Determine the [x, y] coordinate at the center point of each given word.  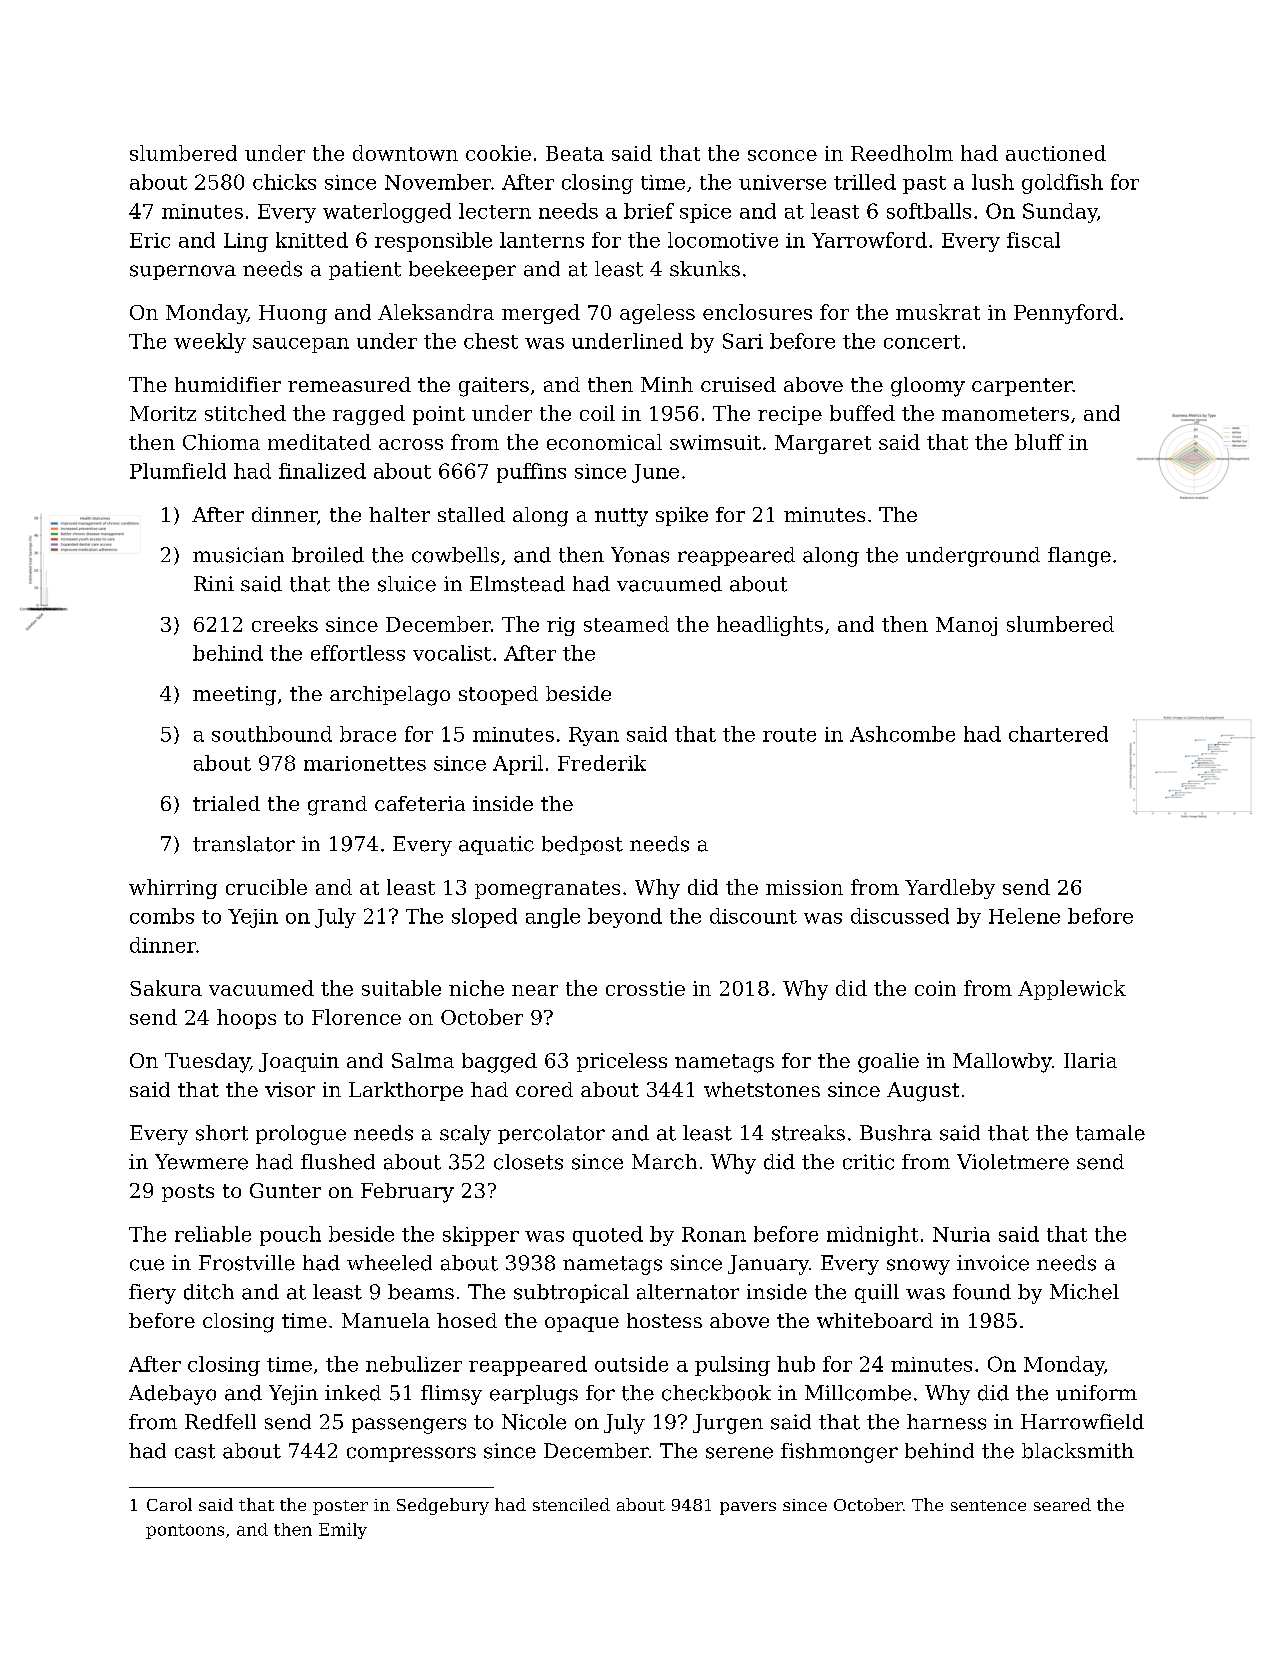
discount [753, 916]
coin [935, 988]
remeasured [349, 384]
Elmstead [517, 584]
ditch [209, 1292]
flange [1079, 557]
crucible [266, 887]
